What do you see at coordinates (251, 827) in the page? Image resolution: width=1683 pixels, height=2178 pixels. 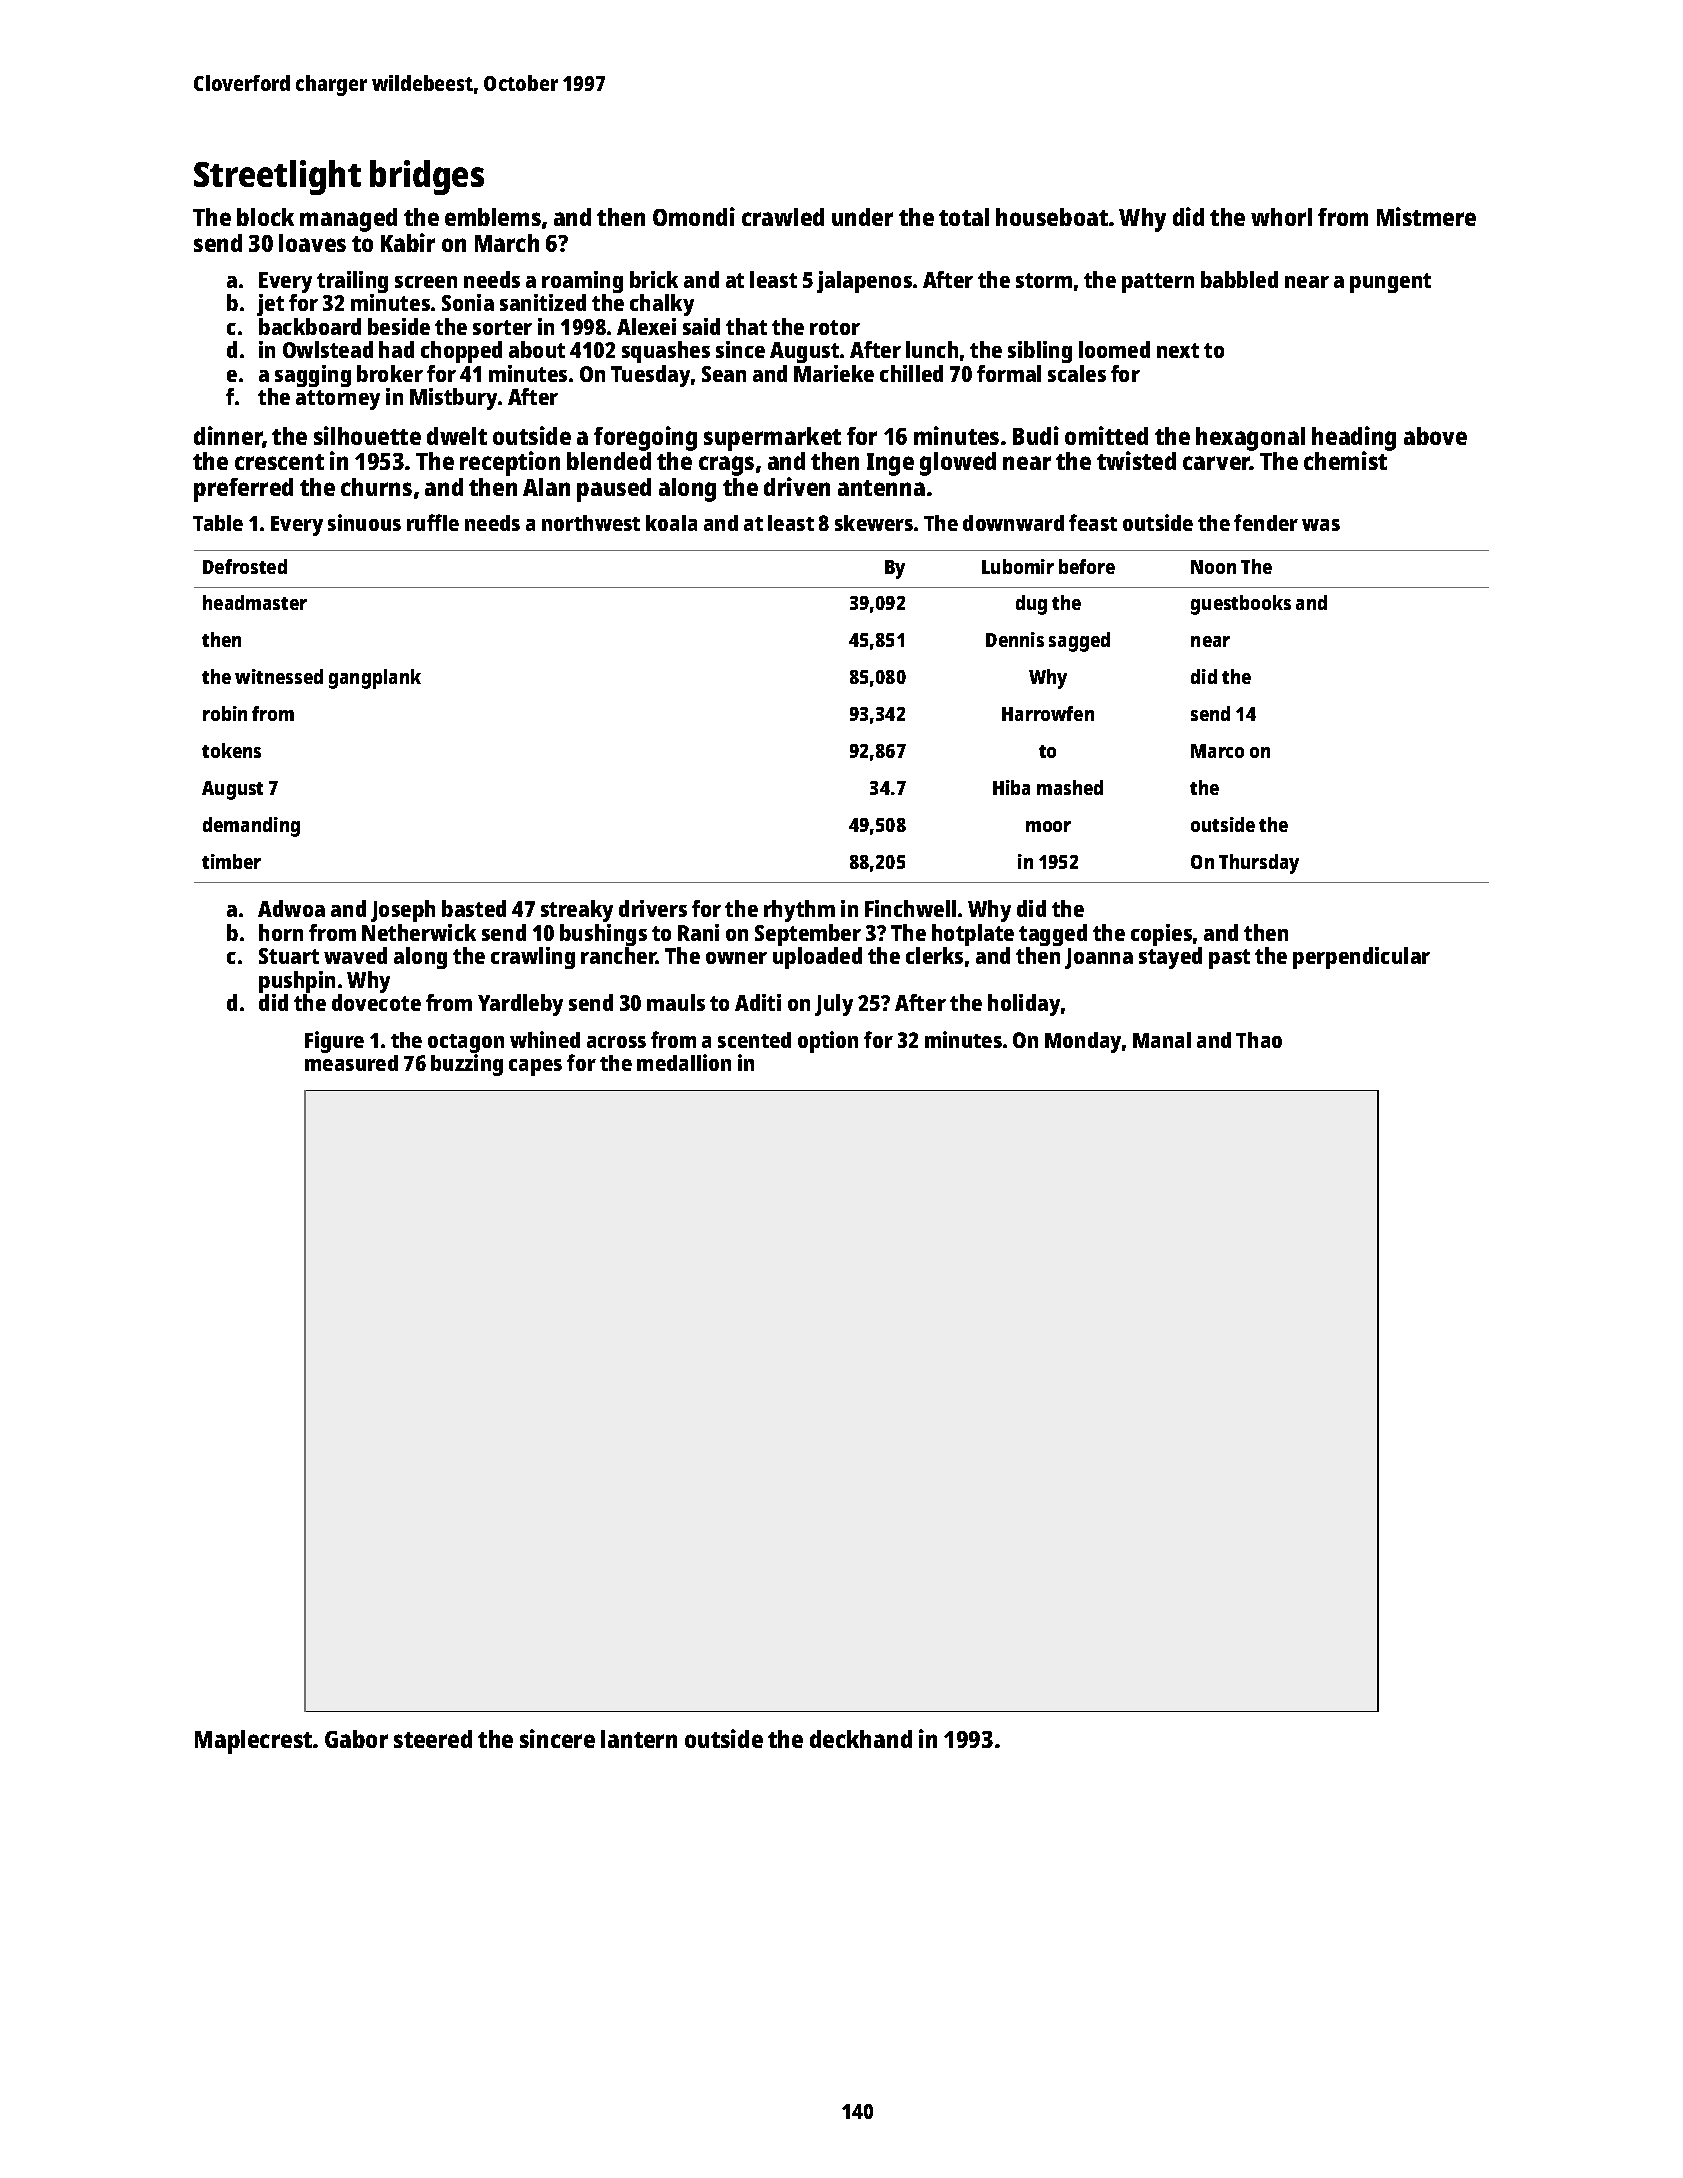 I see `demanding` at bounding box center [251, 827].
